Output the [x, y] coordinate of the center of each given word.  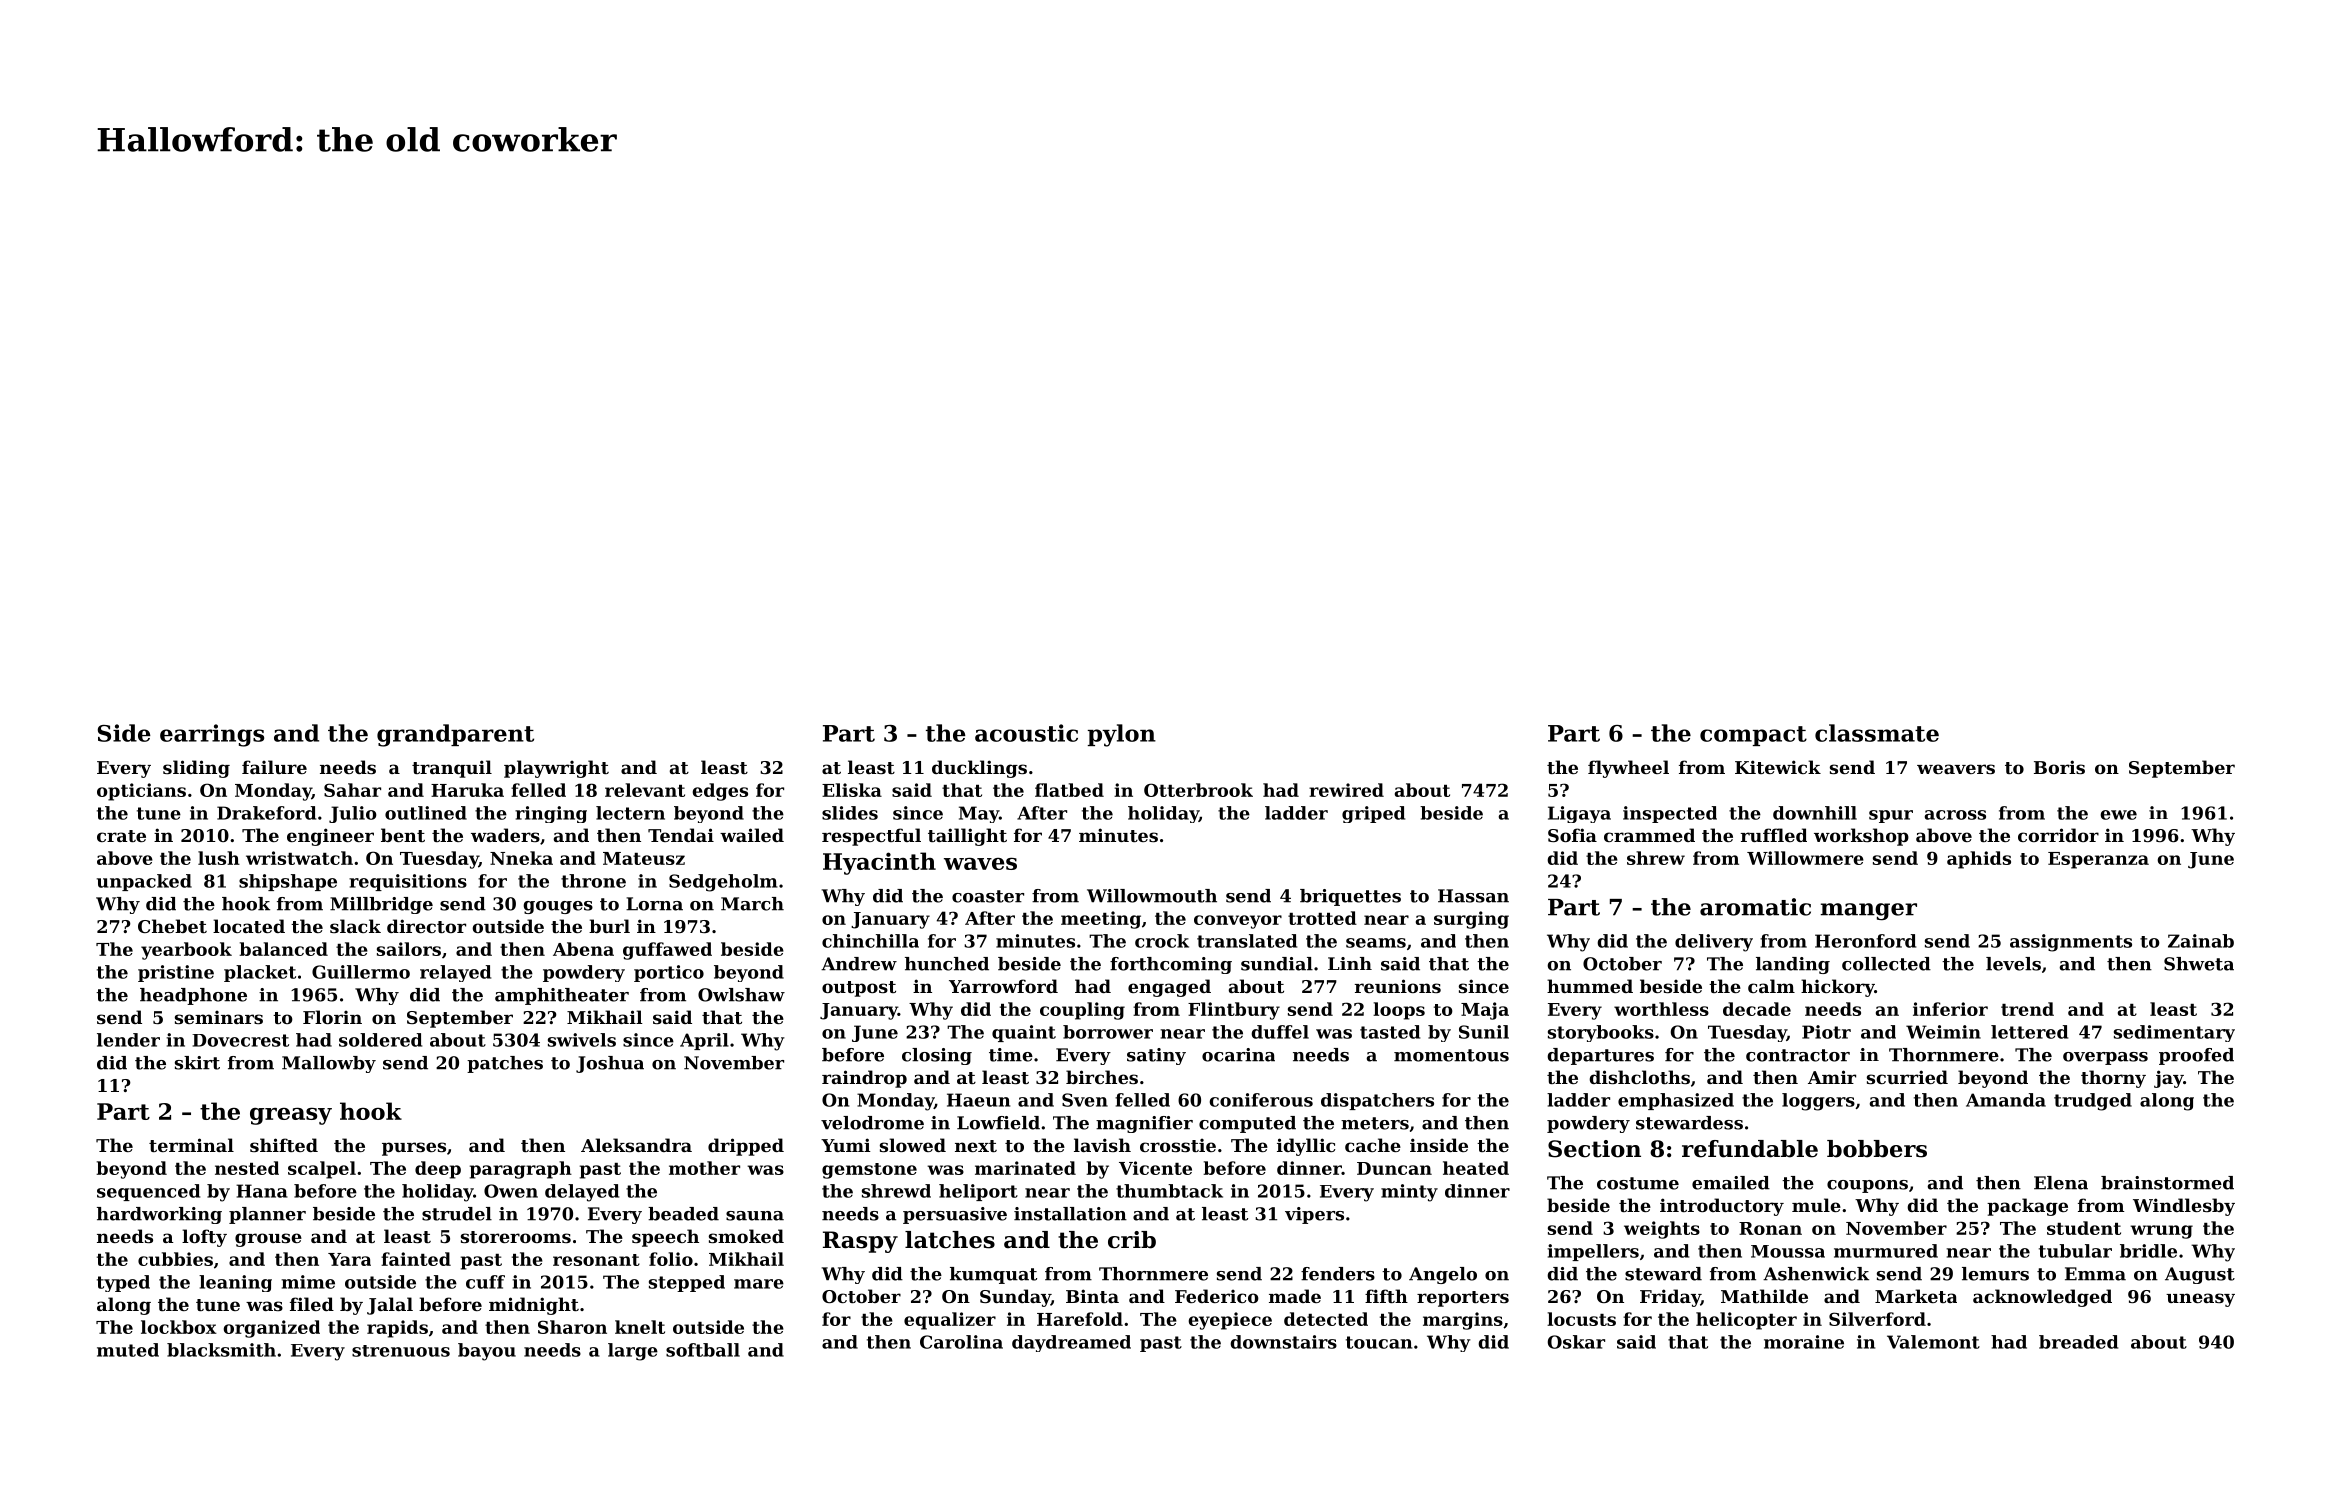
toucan [1379, 1342]
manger [1869, 911]
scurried [1907, 1077]
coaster [988, 896]
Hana [262, 1191]
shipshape [288, 882]
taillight [967, 837]
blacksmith [221, 1350]
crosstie [1178, 1145]
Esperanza [2098, 860]
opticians [141, 792]
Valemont [1933, 1342]
